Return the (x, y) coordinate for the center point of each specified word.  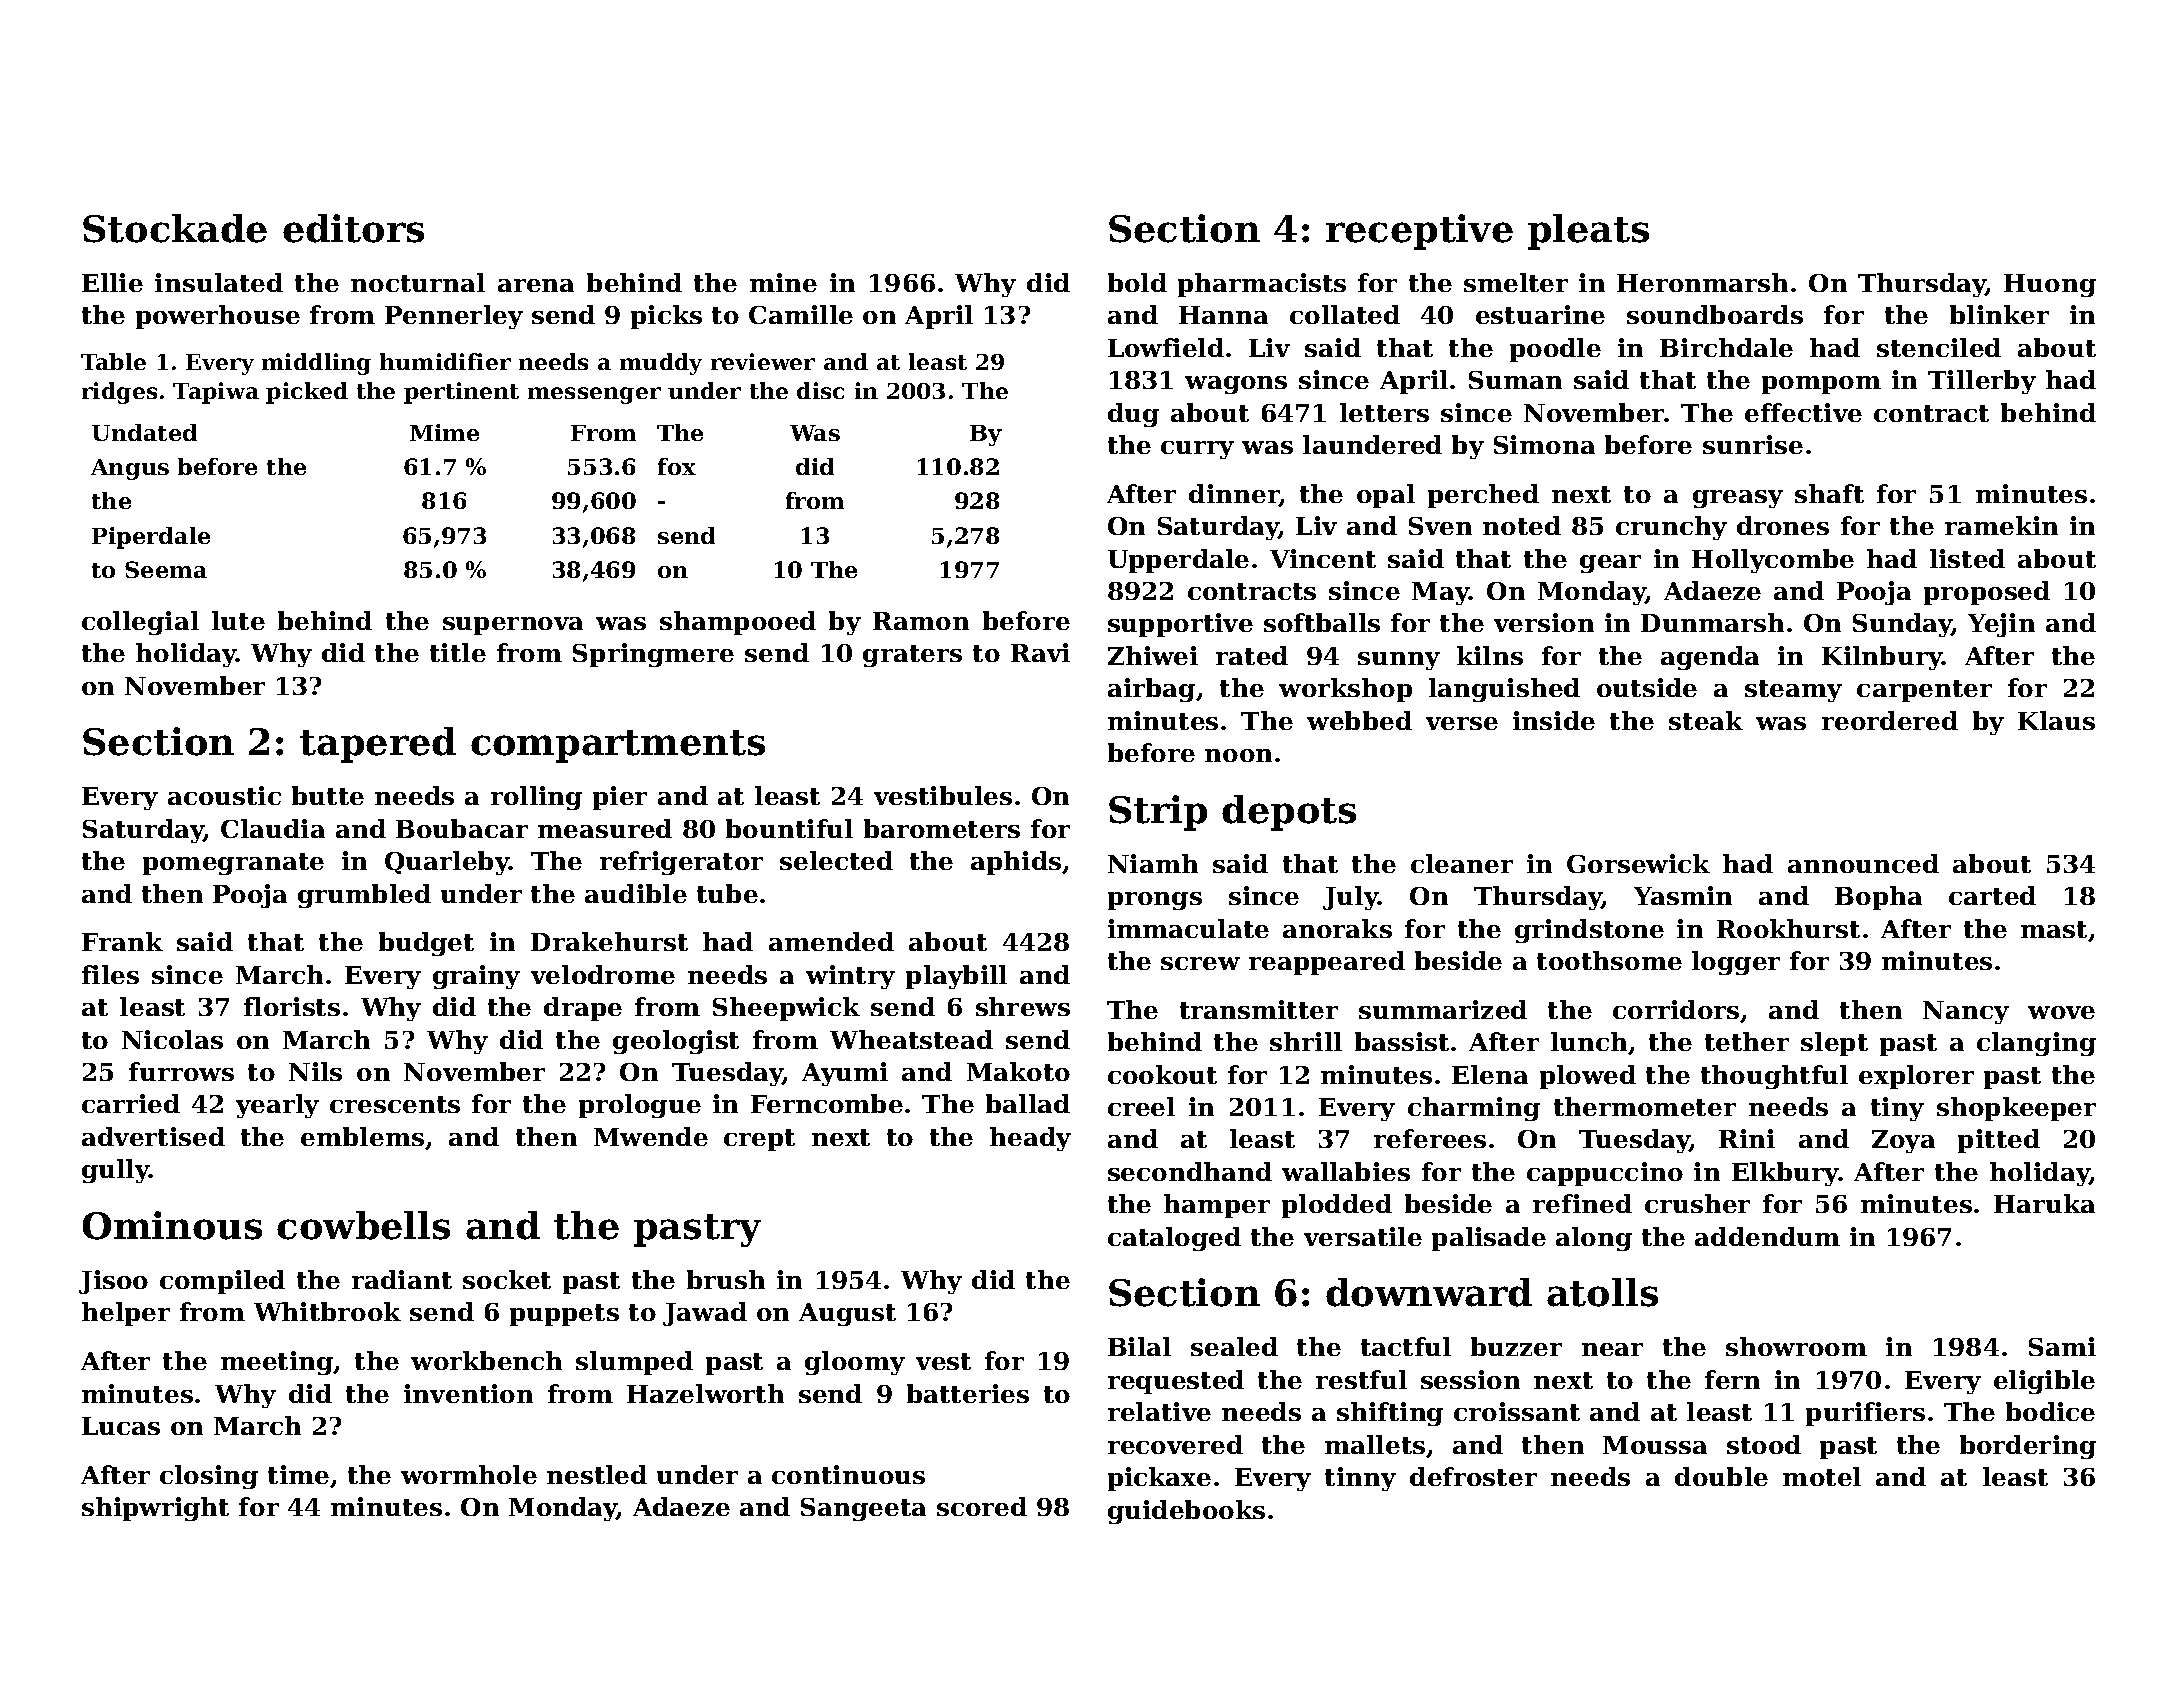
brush (726, 1279)
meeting (277, 1363)
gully (116, 1171)
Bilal (1139, 1346)
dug (1133, 415)
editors (353, 228)
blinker (1999, 314)
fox (677, 466)
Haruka (2044, 1203)
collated (1345, 314)
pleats (1588, 232)
